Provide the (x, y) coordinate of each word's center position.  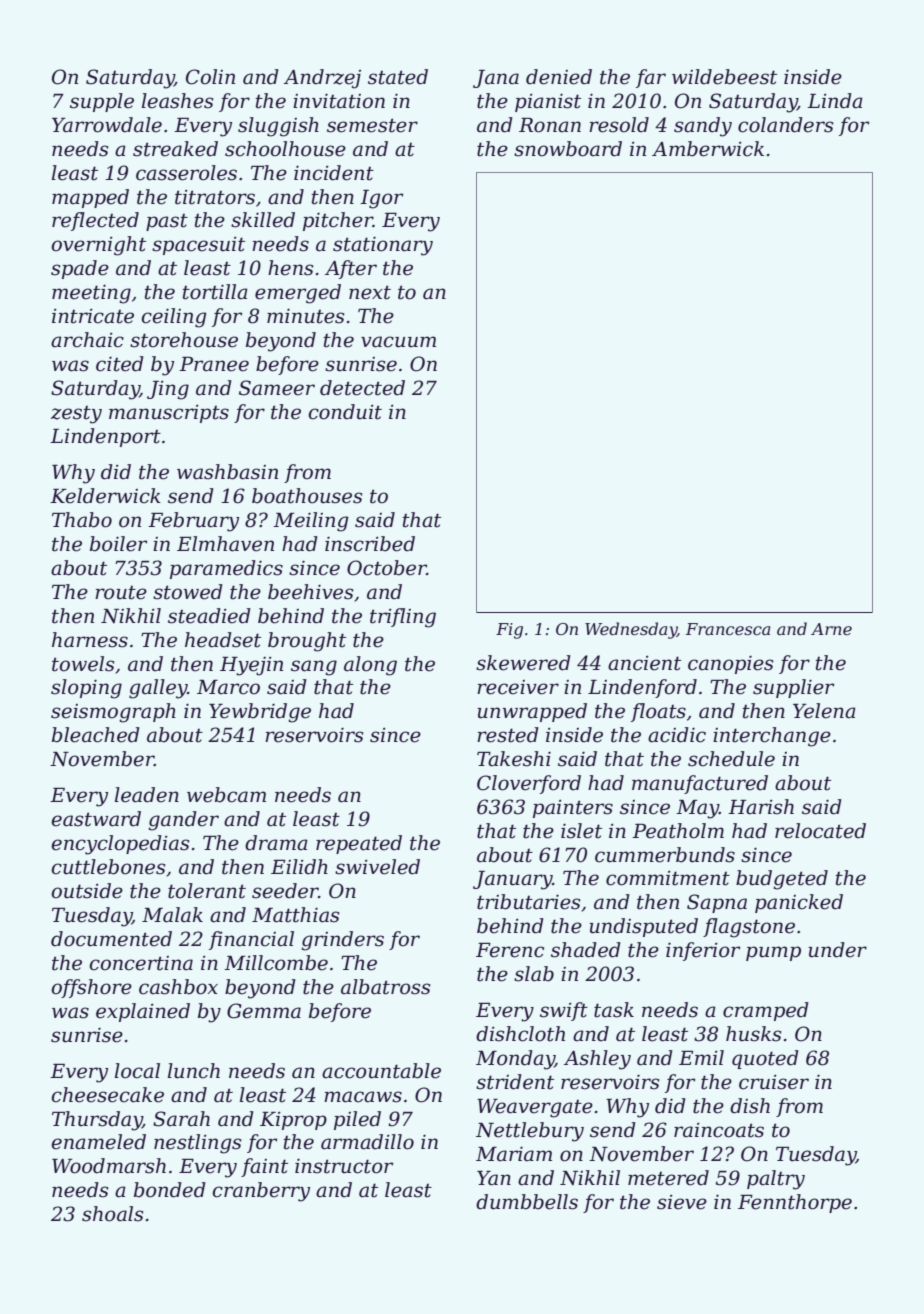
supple (102, 102)
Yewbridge (260, 713)
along (370, 666)
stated (398, 77)
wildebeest (724, 77)
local (137, 1071)
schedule (731, 759)
